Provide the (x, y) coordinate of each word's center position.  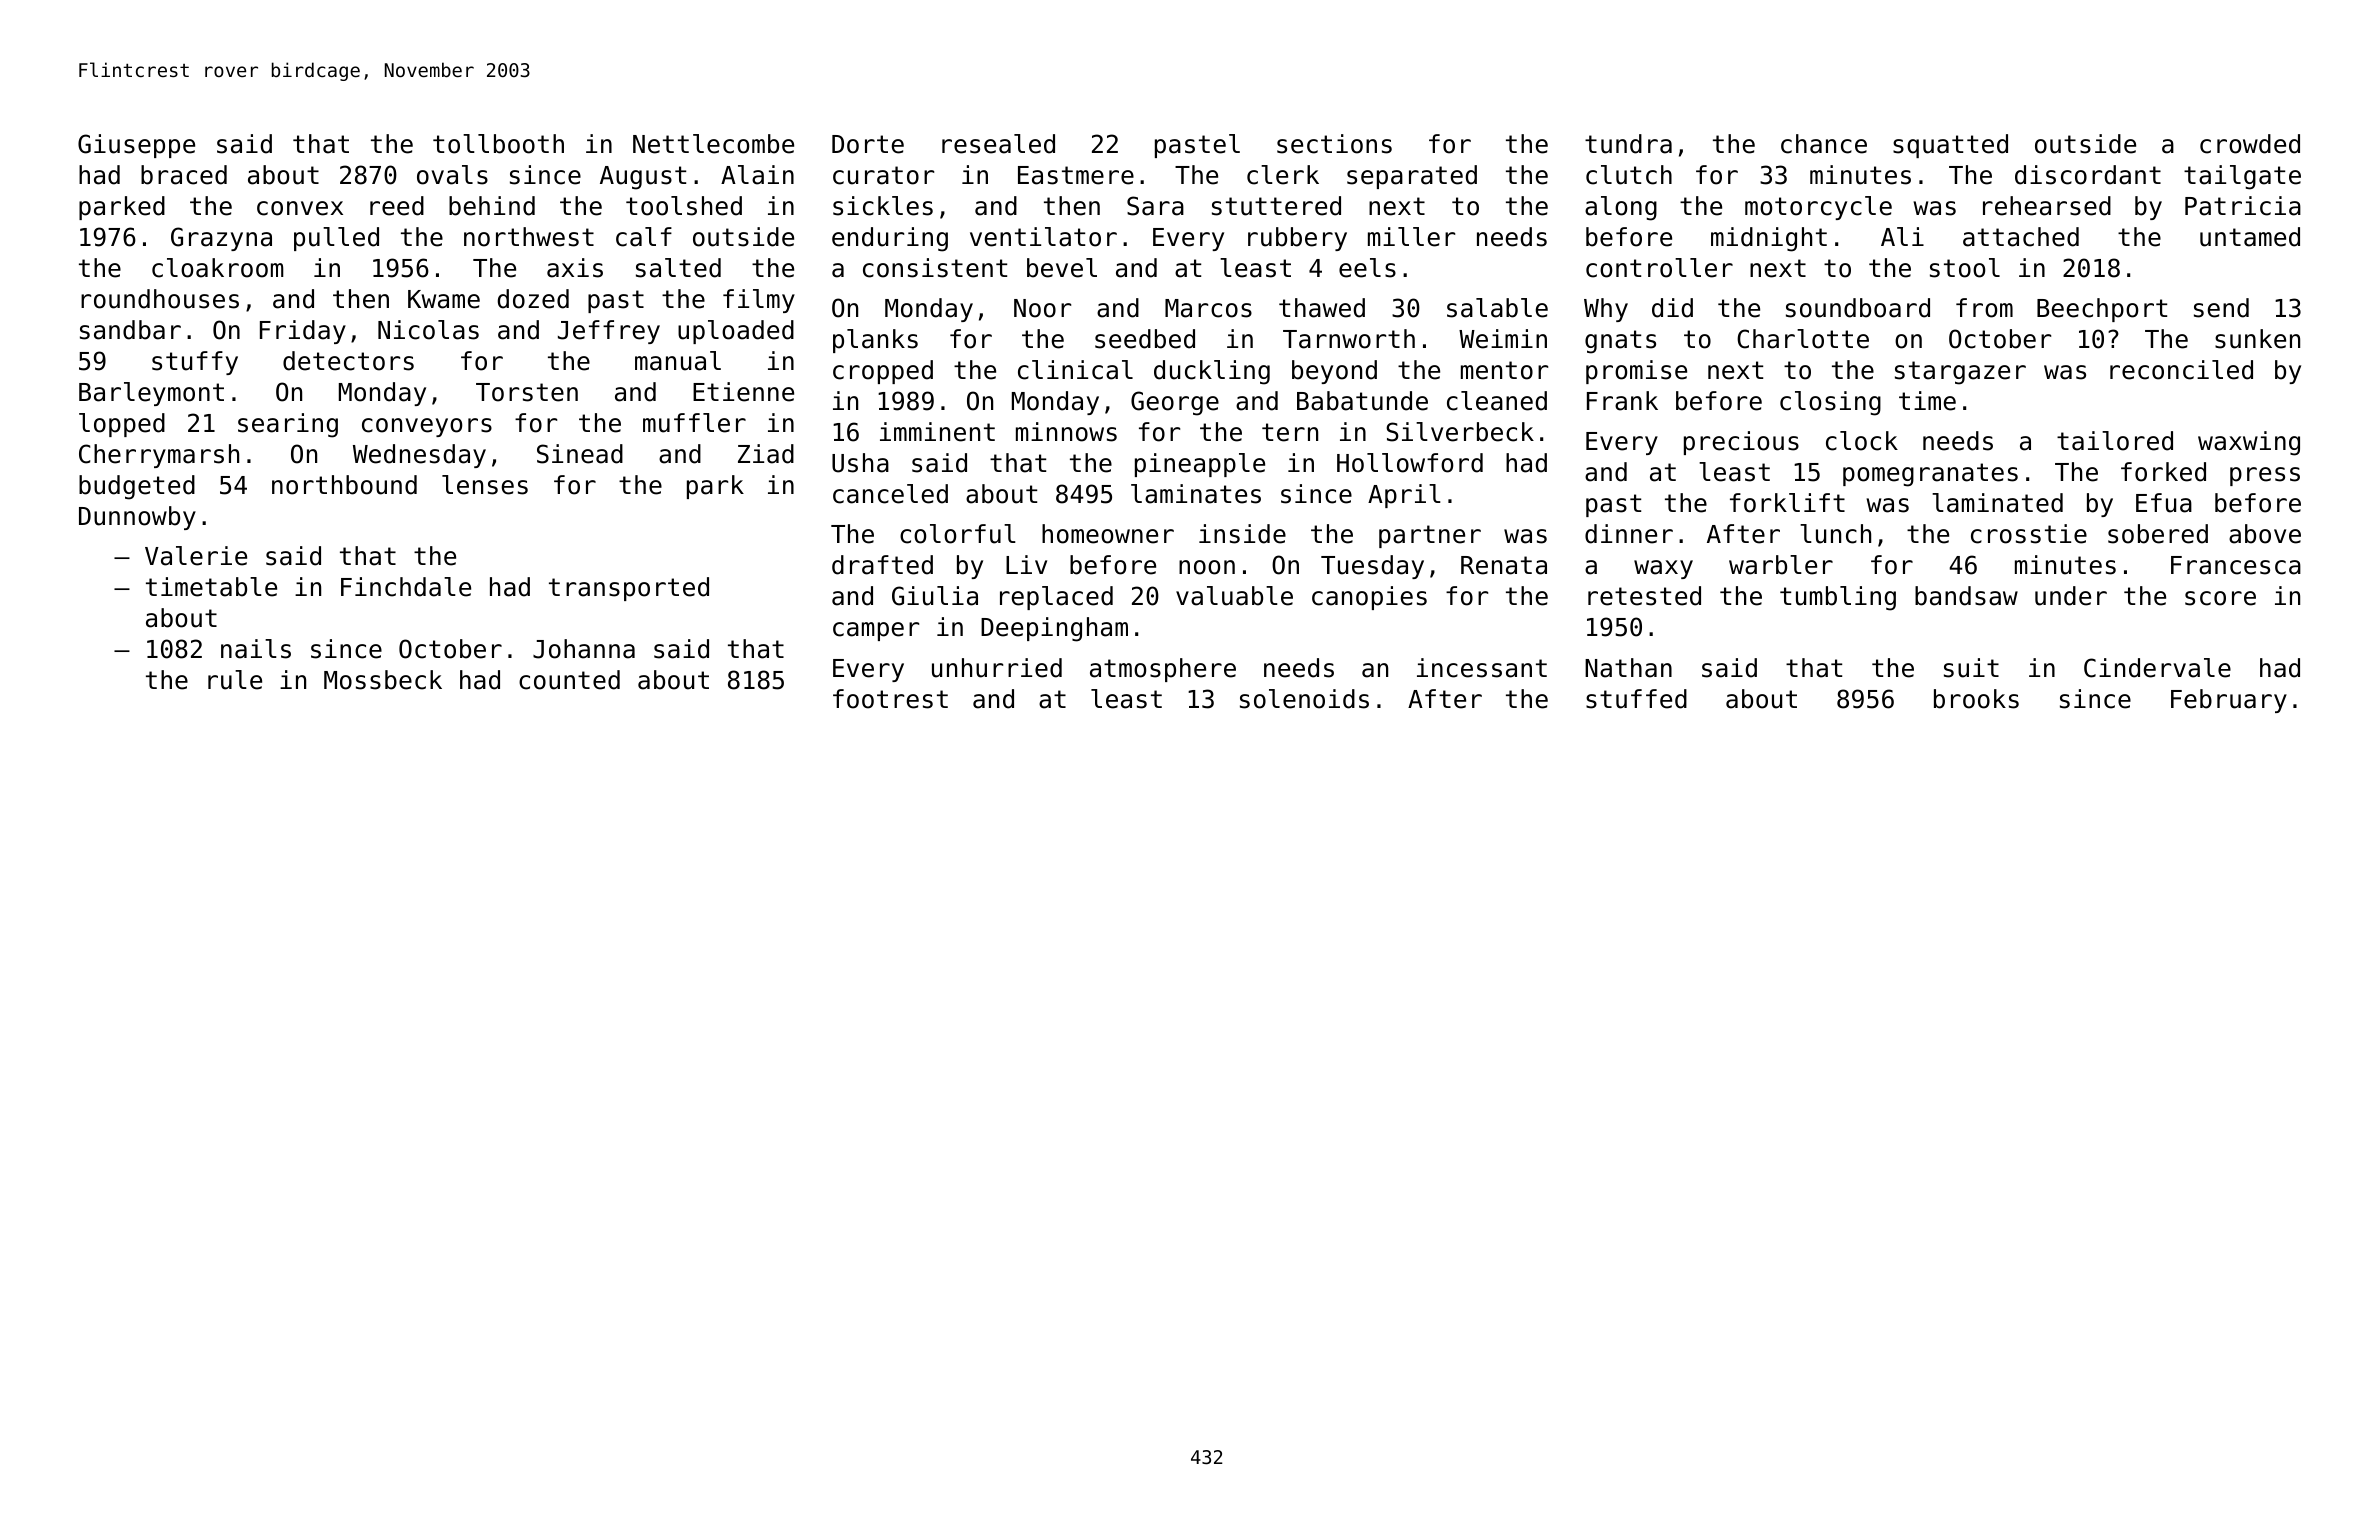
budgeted (137, 487)
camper (876, 631)
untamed (2250, 237)
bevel (1062, 268)
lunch (1835, 534)
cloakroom (218, 268)
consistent (935, 268)
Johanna (584, 649)
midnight (1769, 239)
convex (300, 208)
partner (1430, 536)
